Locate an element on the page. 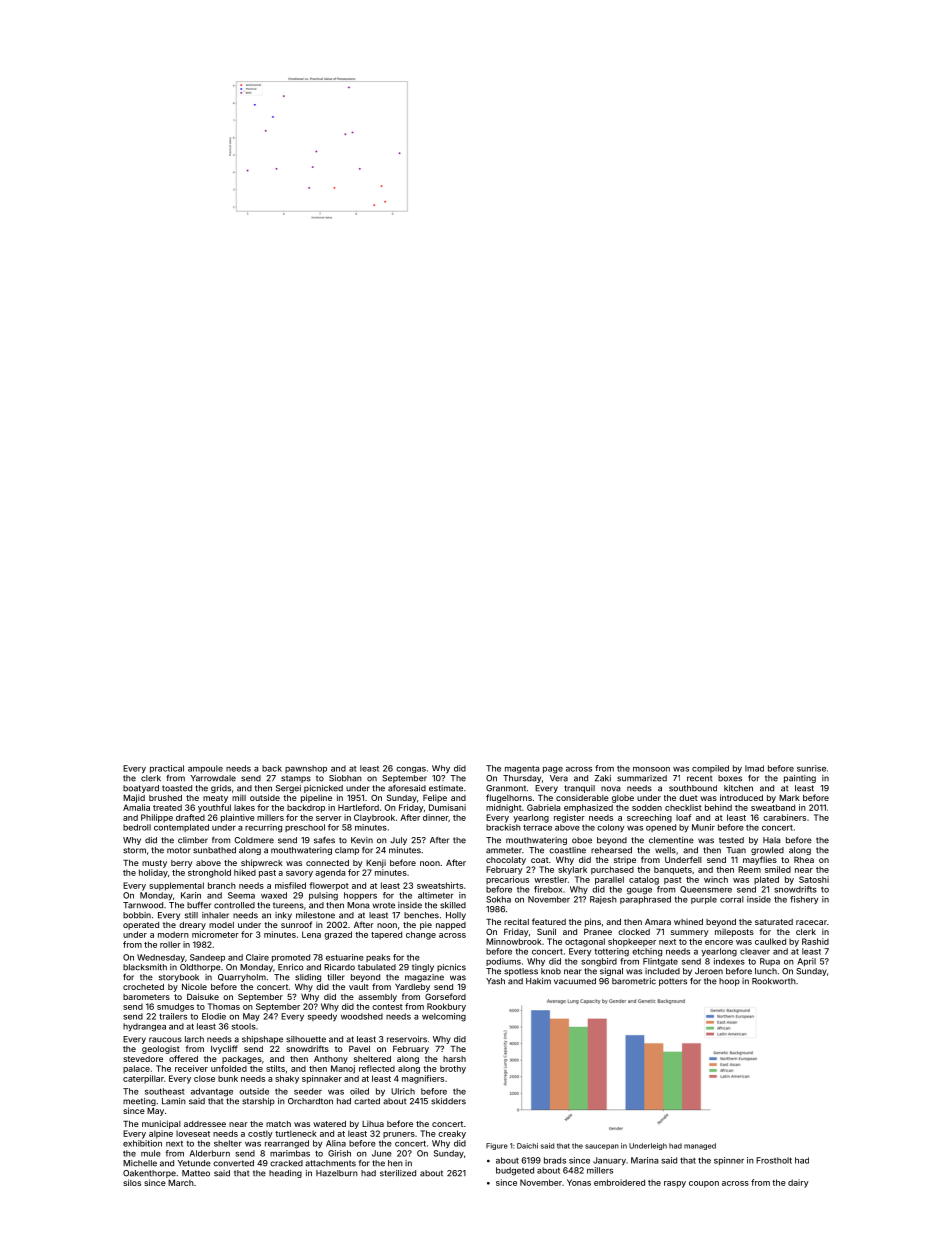 The image size is (952, 1233). silos is located at coordinates (132, 1182).
